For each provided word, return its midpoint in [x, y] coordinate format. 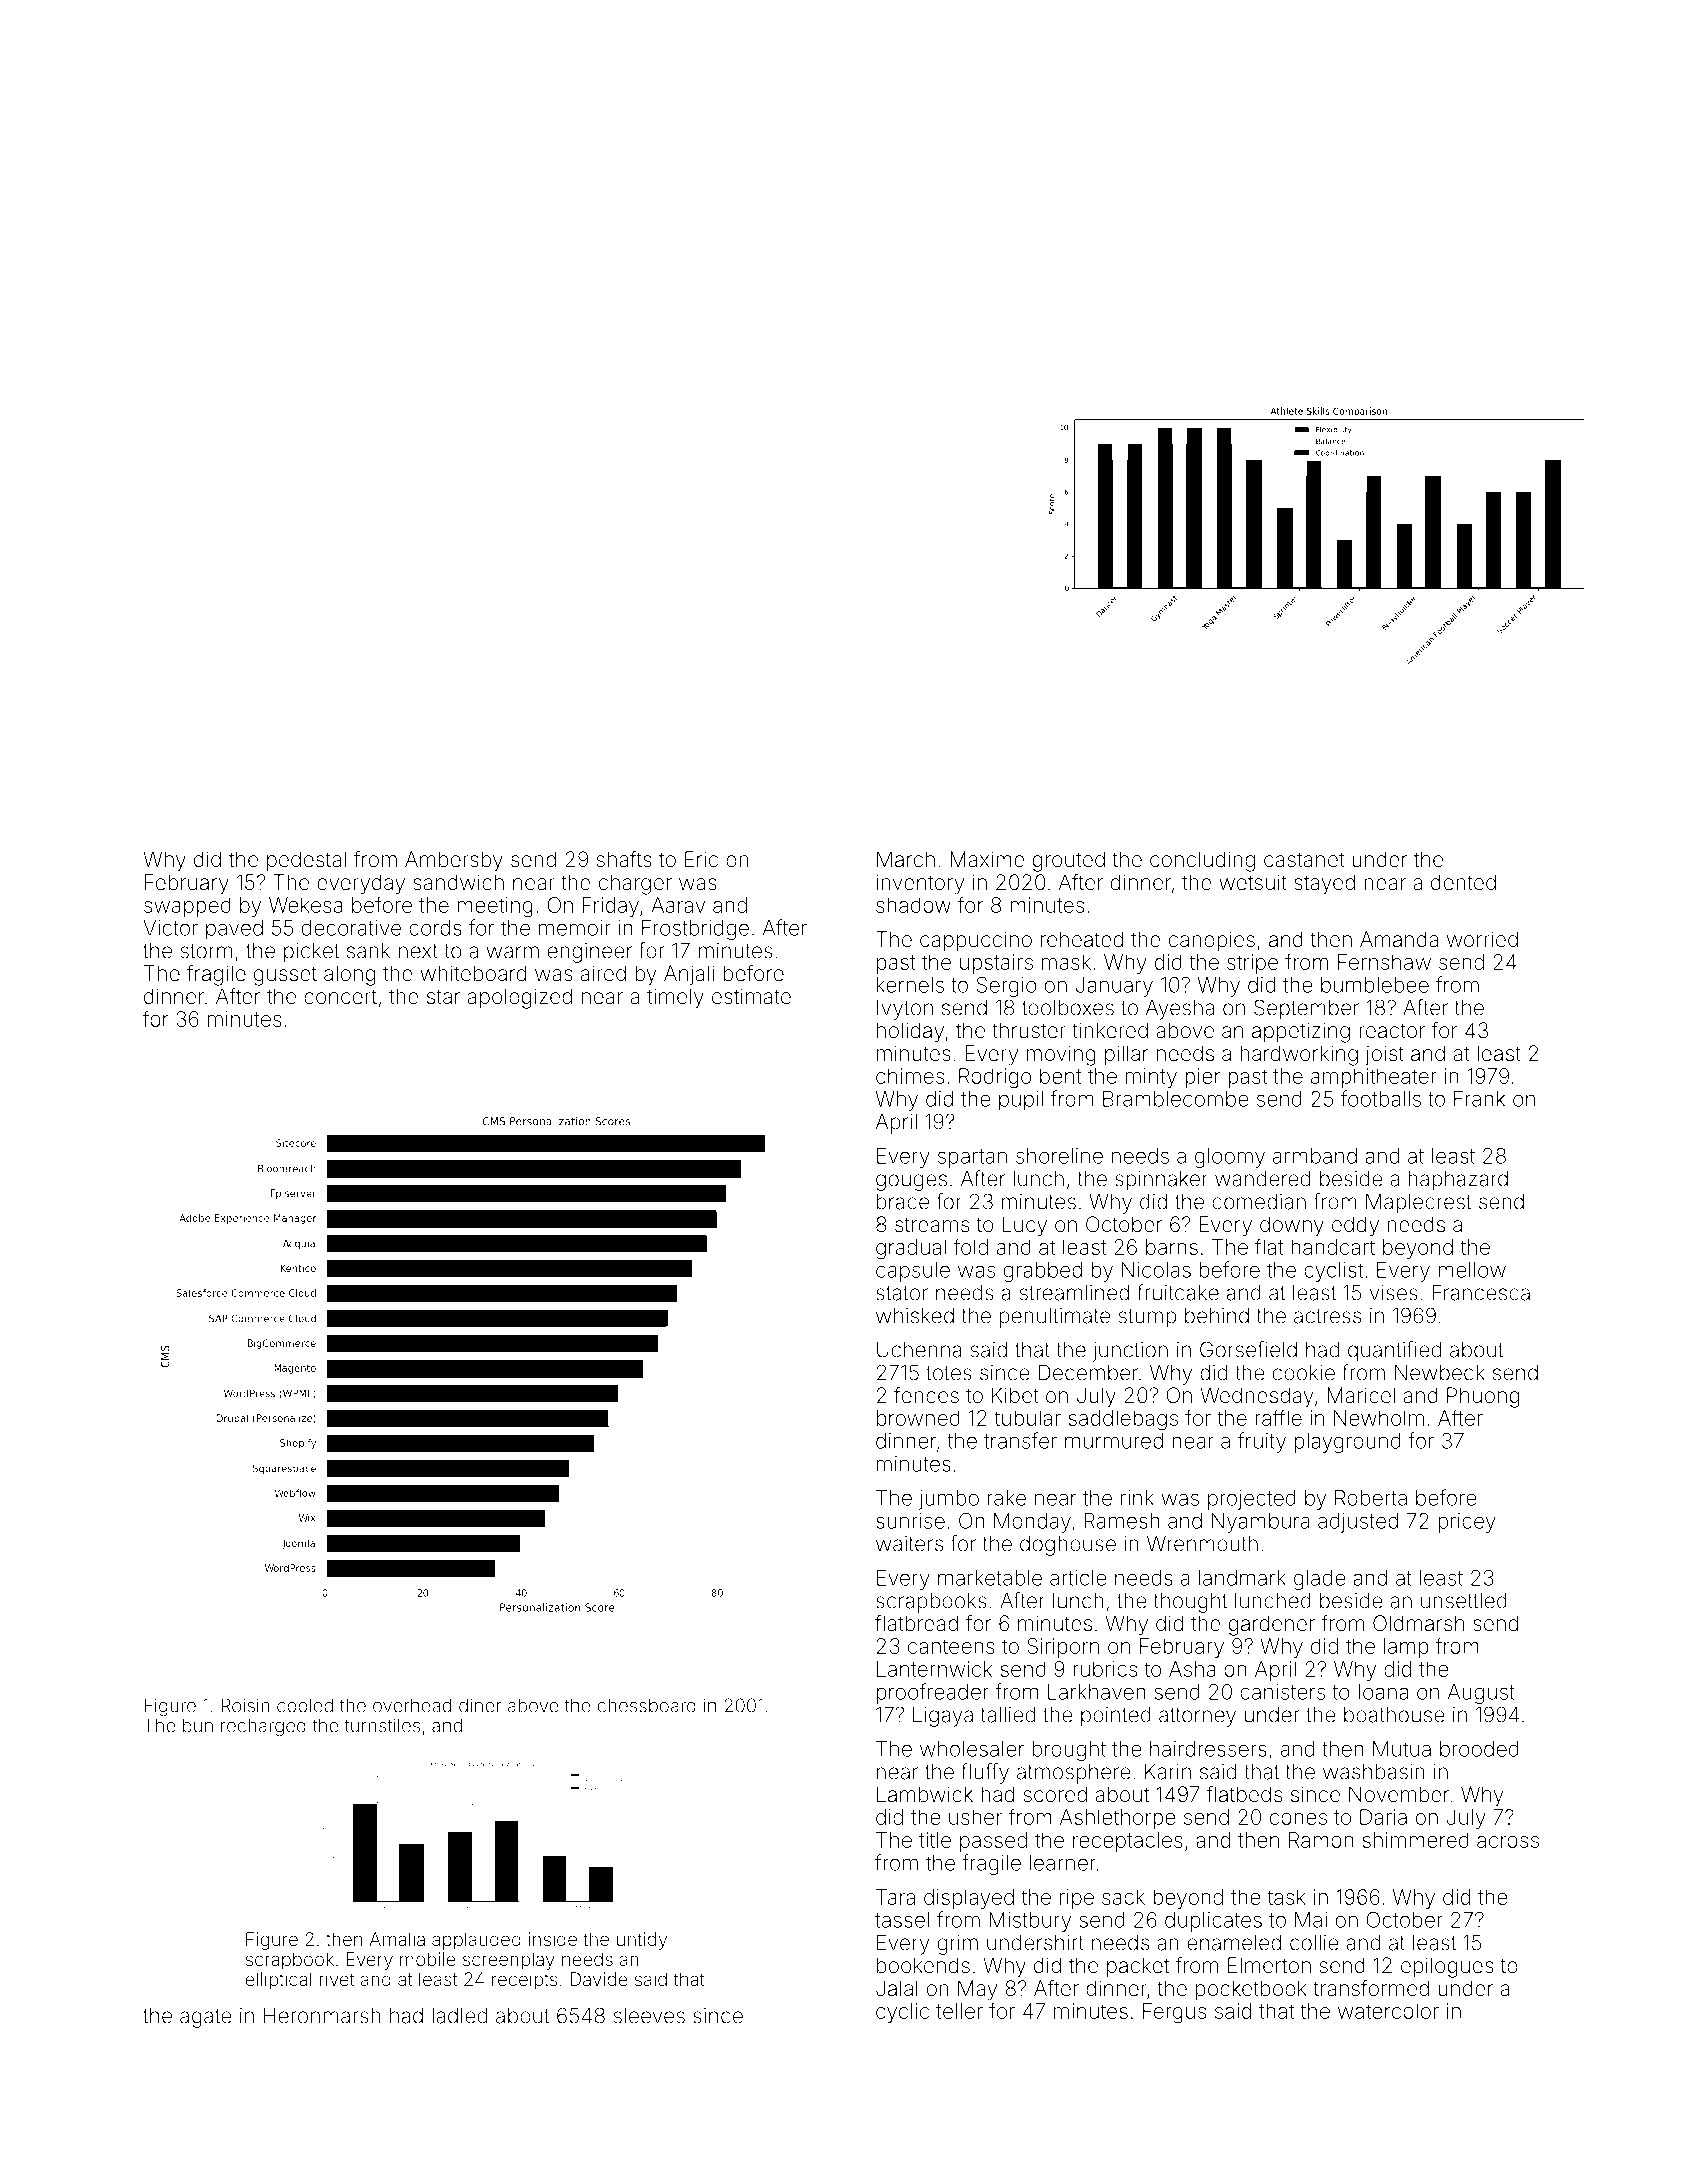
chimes [910, 1076]
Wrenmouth [1202, 1543]
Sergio [1006, 987]
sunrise [910, 1521]
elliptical [278, 1981]
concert [340, 996]
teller [959, 2011]
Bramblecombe [1176, 1099]
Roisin [245, 1705]
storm [206, 951]
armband [1315, 1156]
